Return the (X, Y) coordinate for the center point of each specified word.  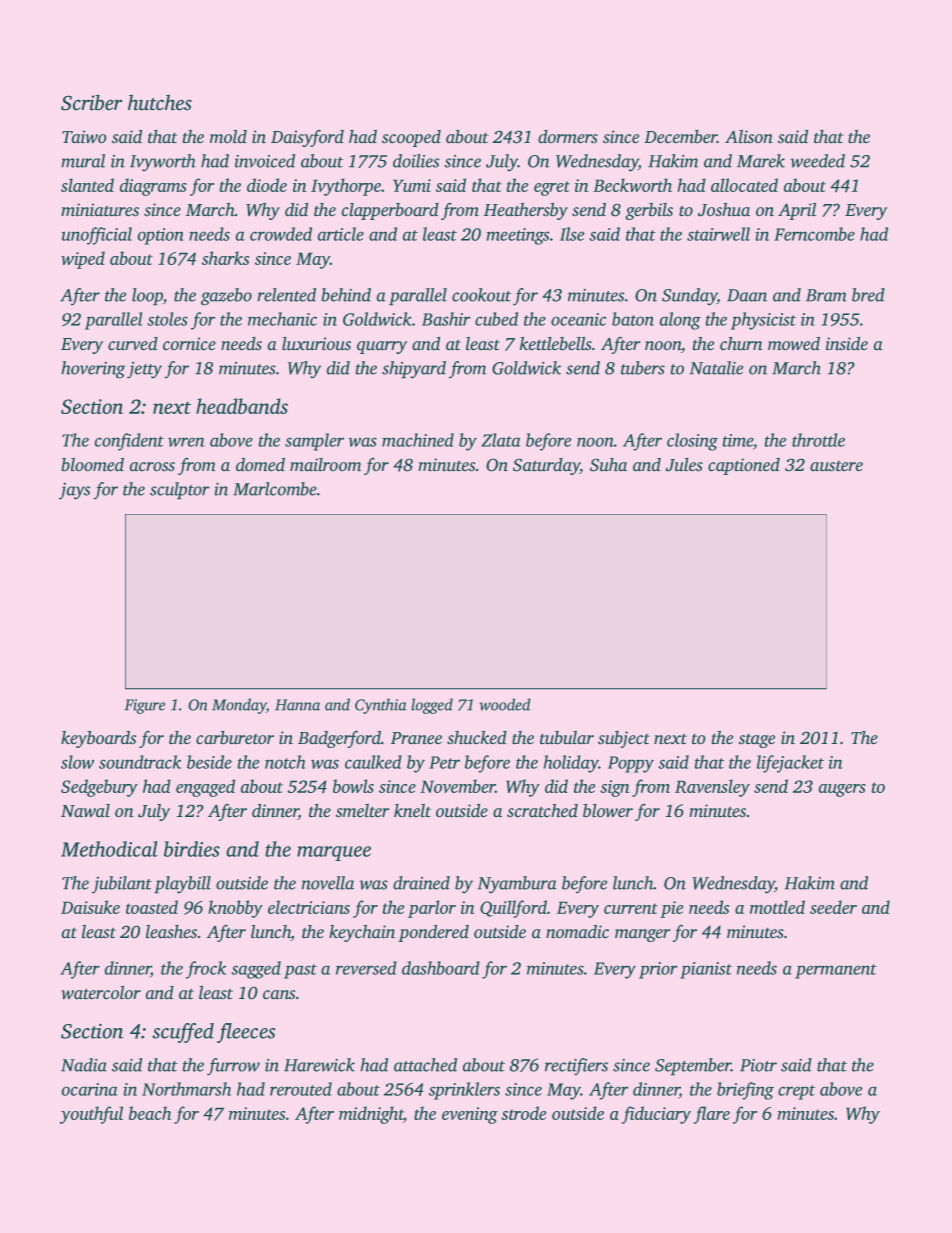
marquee (334, 853)
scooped (411, 138)
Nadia (84, 1065)
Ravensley (712, 788)
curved (133, 343)
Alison (749, 136)
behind (346, 295)
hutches (160, 102)
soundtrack (140, 762)
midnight (371, 1115)
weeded (818, 161)
